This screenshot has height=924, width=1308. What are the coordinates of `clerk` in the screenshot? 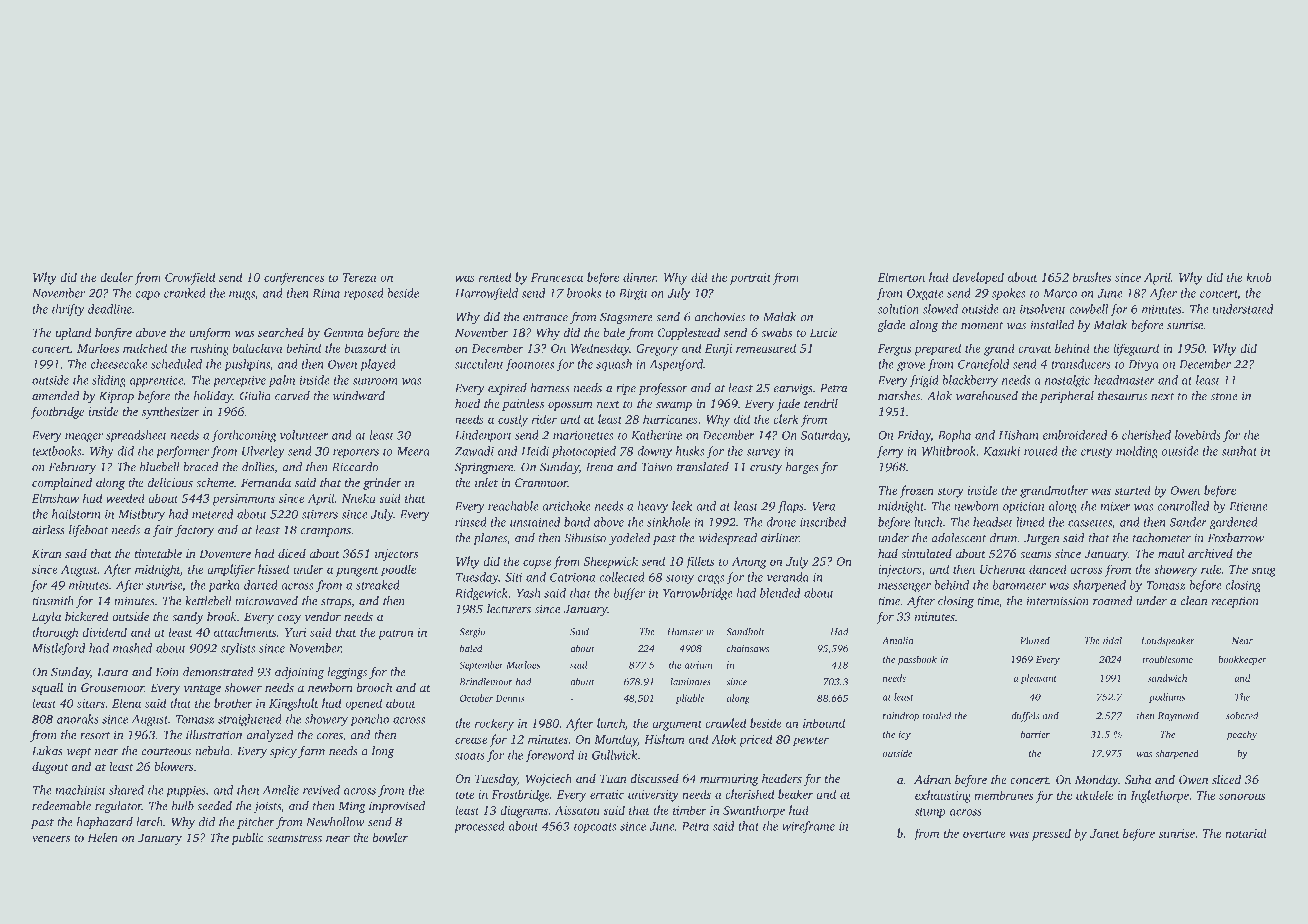 It's located at (786, 419).
